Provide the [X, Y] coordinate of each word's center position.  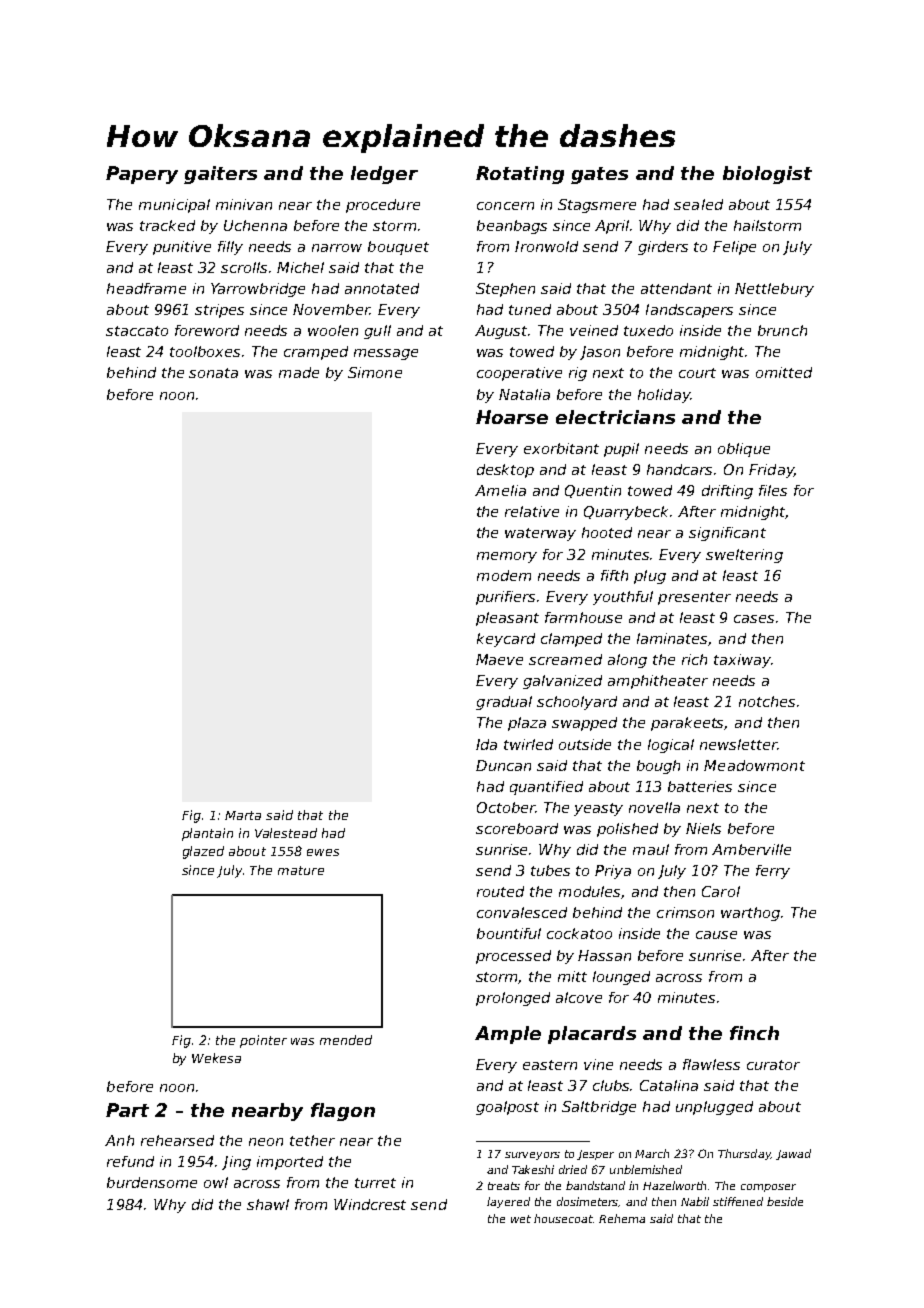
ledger [384, 175]
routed [500, 891]
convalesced [522, 912]
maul [651, 849]
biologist [767, 175]
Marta [243, 815]
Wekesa [216, 1058]
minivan [244, 204]
